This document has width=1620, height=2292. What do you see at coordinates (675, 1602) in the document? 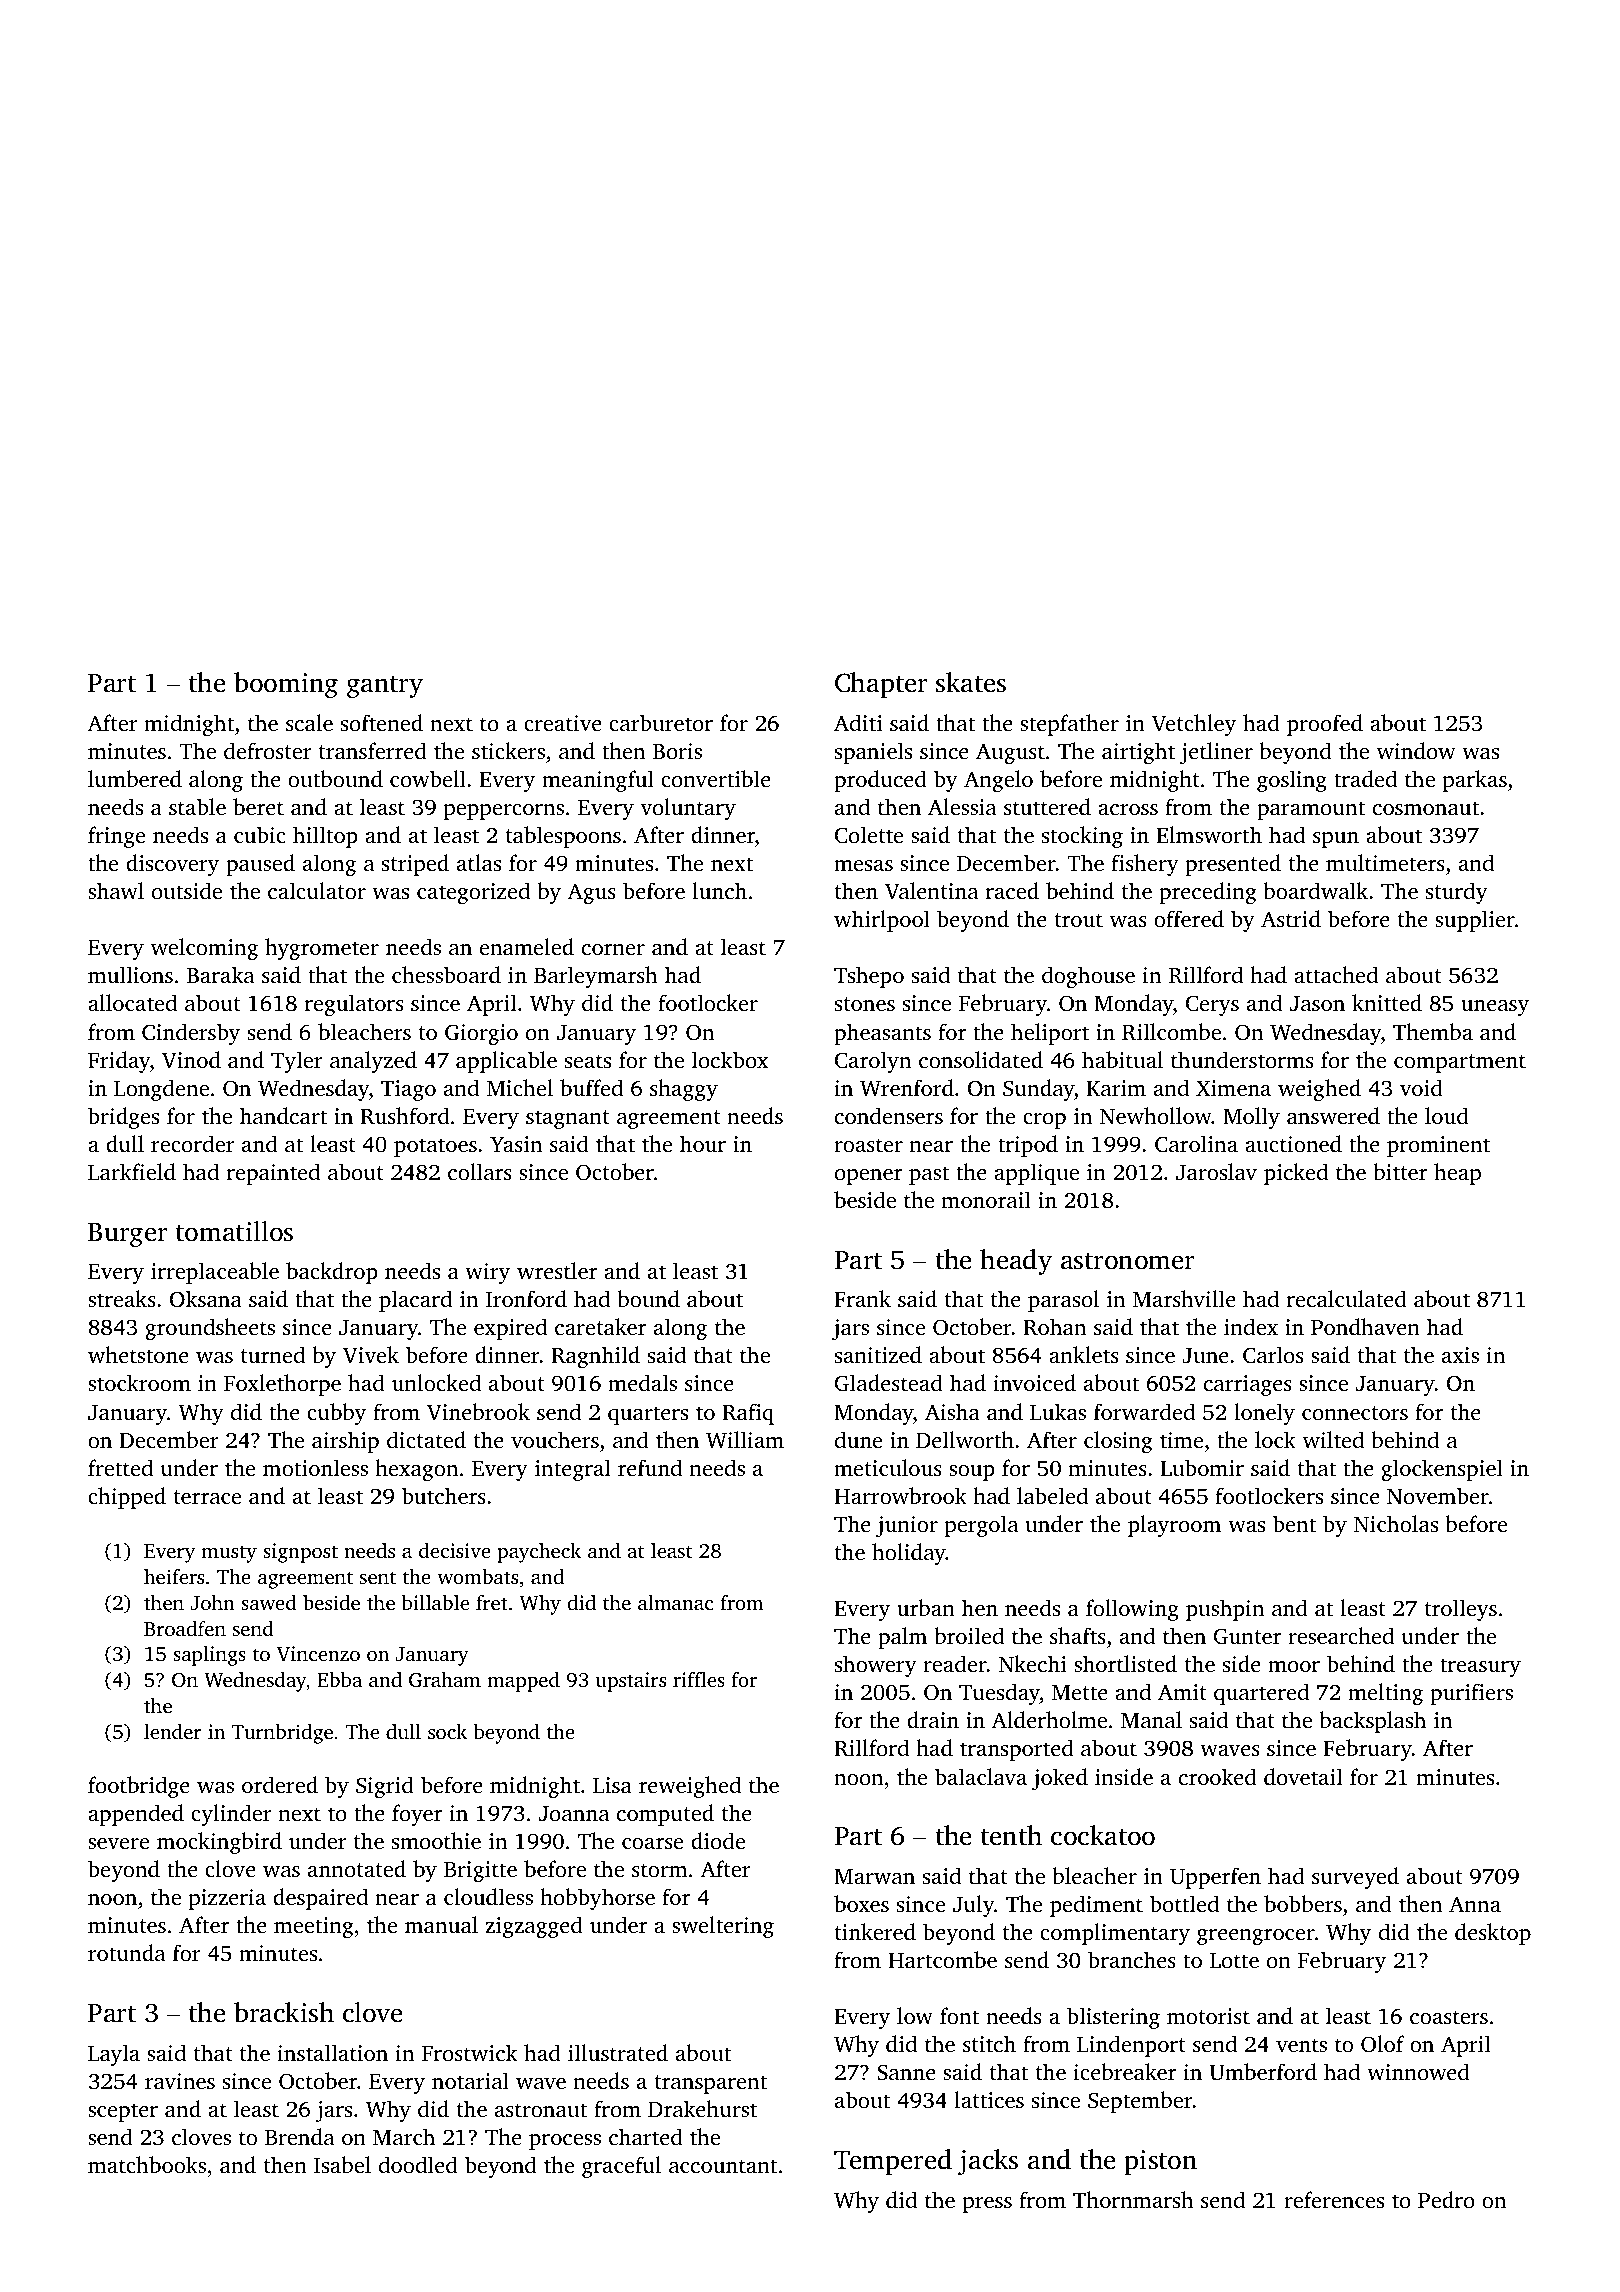
I see `almanac` at bounding box center [675, 1602].
